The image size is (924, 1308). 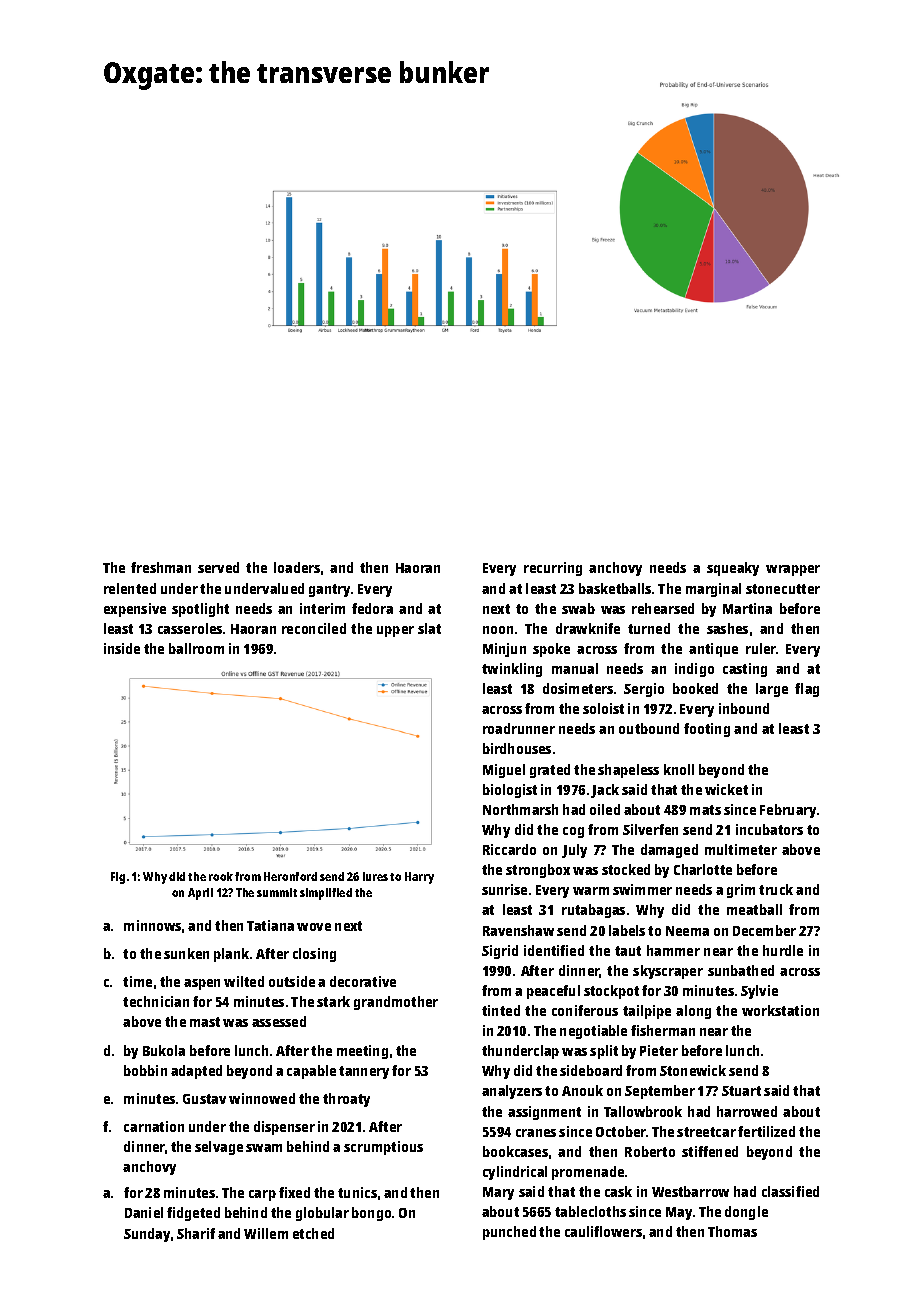 What do you see at coordinates (186, 953) in the image?
I see `sunken` at bounding box center [186, 953].
